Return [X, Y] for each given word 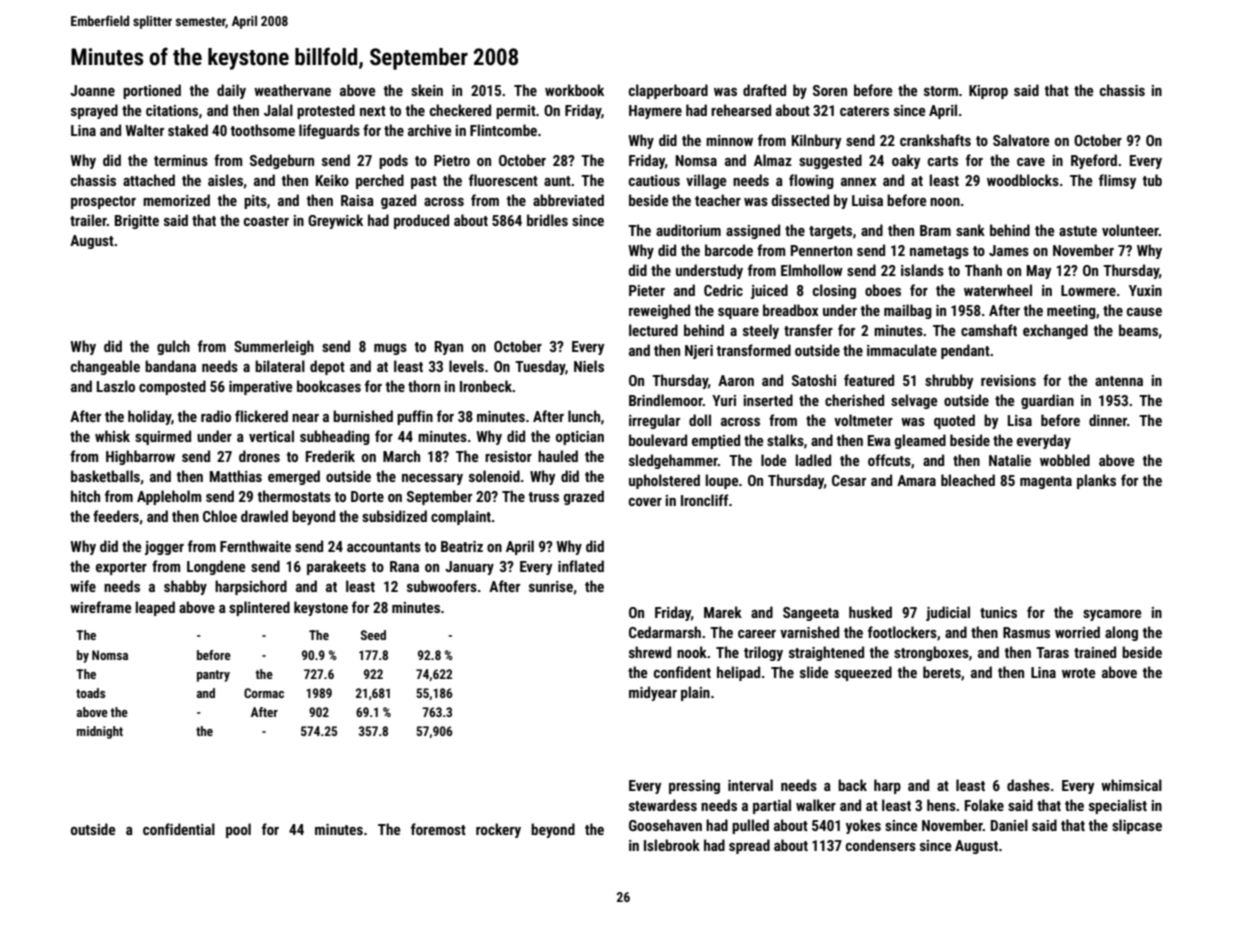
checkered [460, 110]
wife [83, 586]
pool [238, 830]
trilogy [763, 653]
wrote [1078, 673]
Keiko [332, 180]
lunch [584, 416]
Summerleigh [274, 347]
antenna [1119, 381]
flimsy [1117, 181]
